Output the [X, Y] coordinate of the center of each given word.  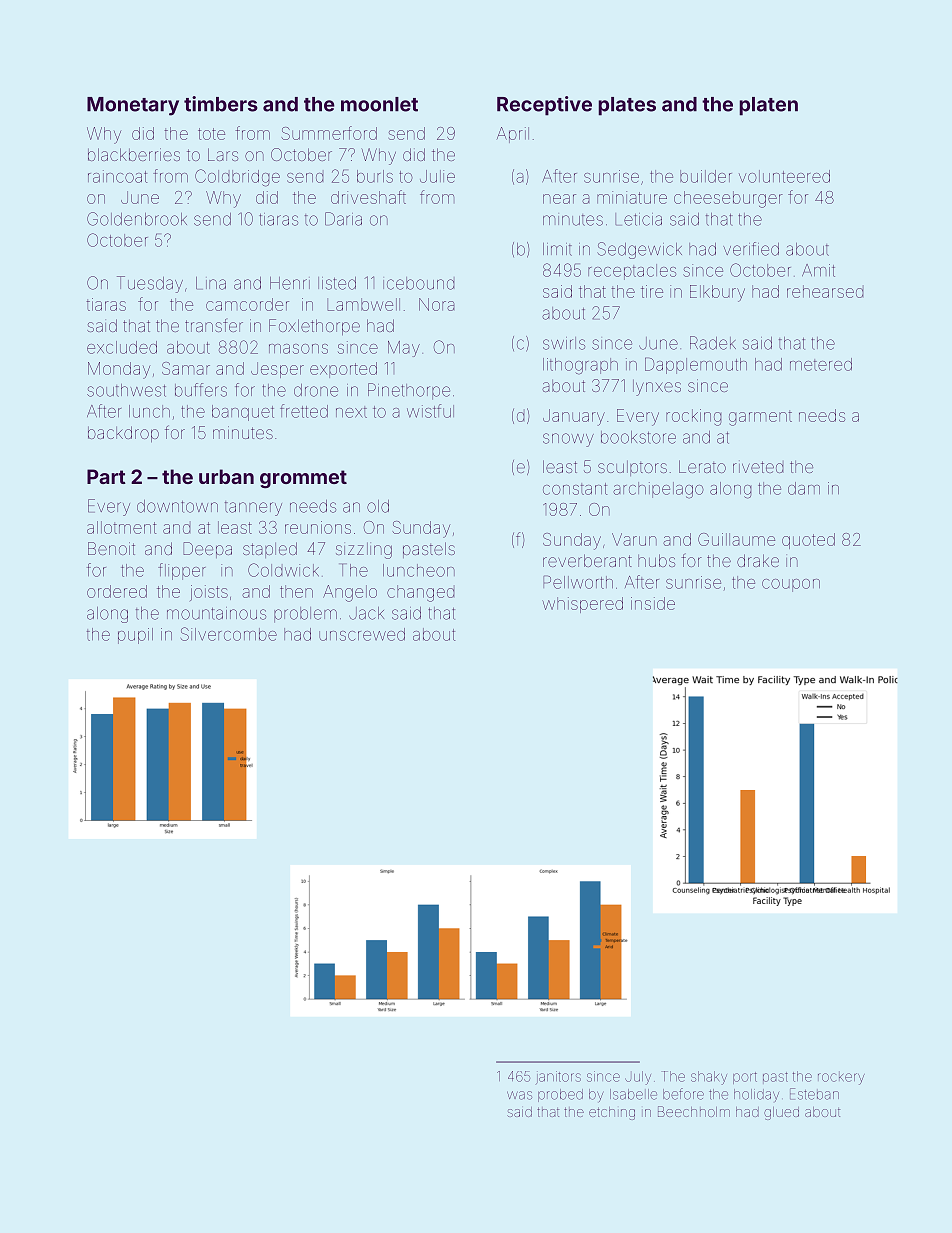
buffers [201, 390]
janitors [558, 1077]
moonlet [379, 104]
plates [627, 106]
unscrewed [362, 634]
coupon [791, 585]
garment [760, 418]
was [519, 1095]
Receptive [544, 106]
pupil [135, 636]
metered [821, 364]
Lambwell [363, 304]
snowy [568, 440]
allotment [121, 527]
